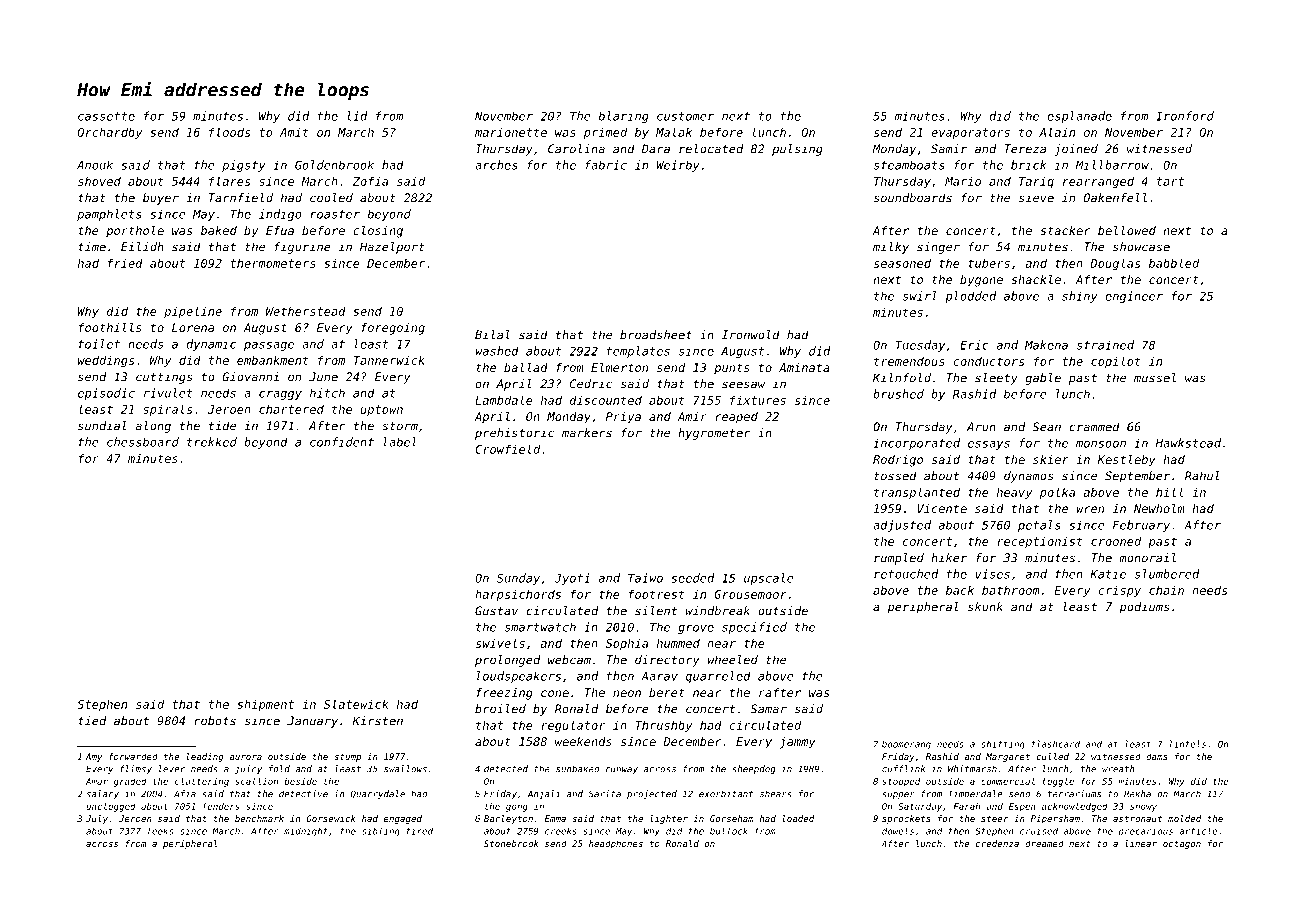  What do you see at coordinates (508, 661) in the document?
I see `prolonged` at bounding box center [508, 661].
